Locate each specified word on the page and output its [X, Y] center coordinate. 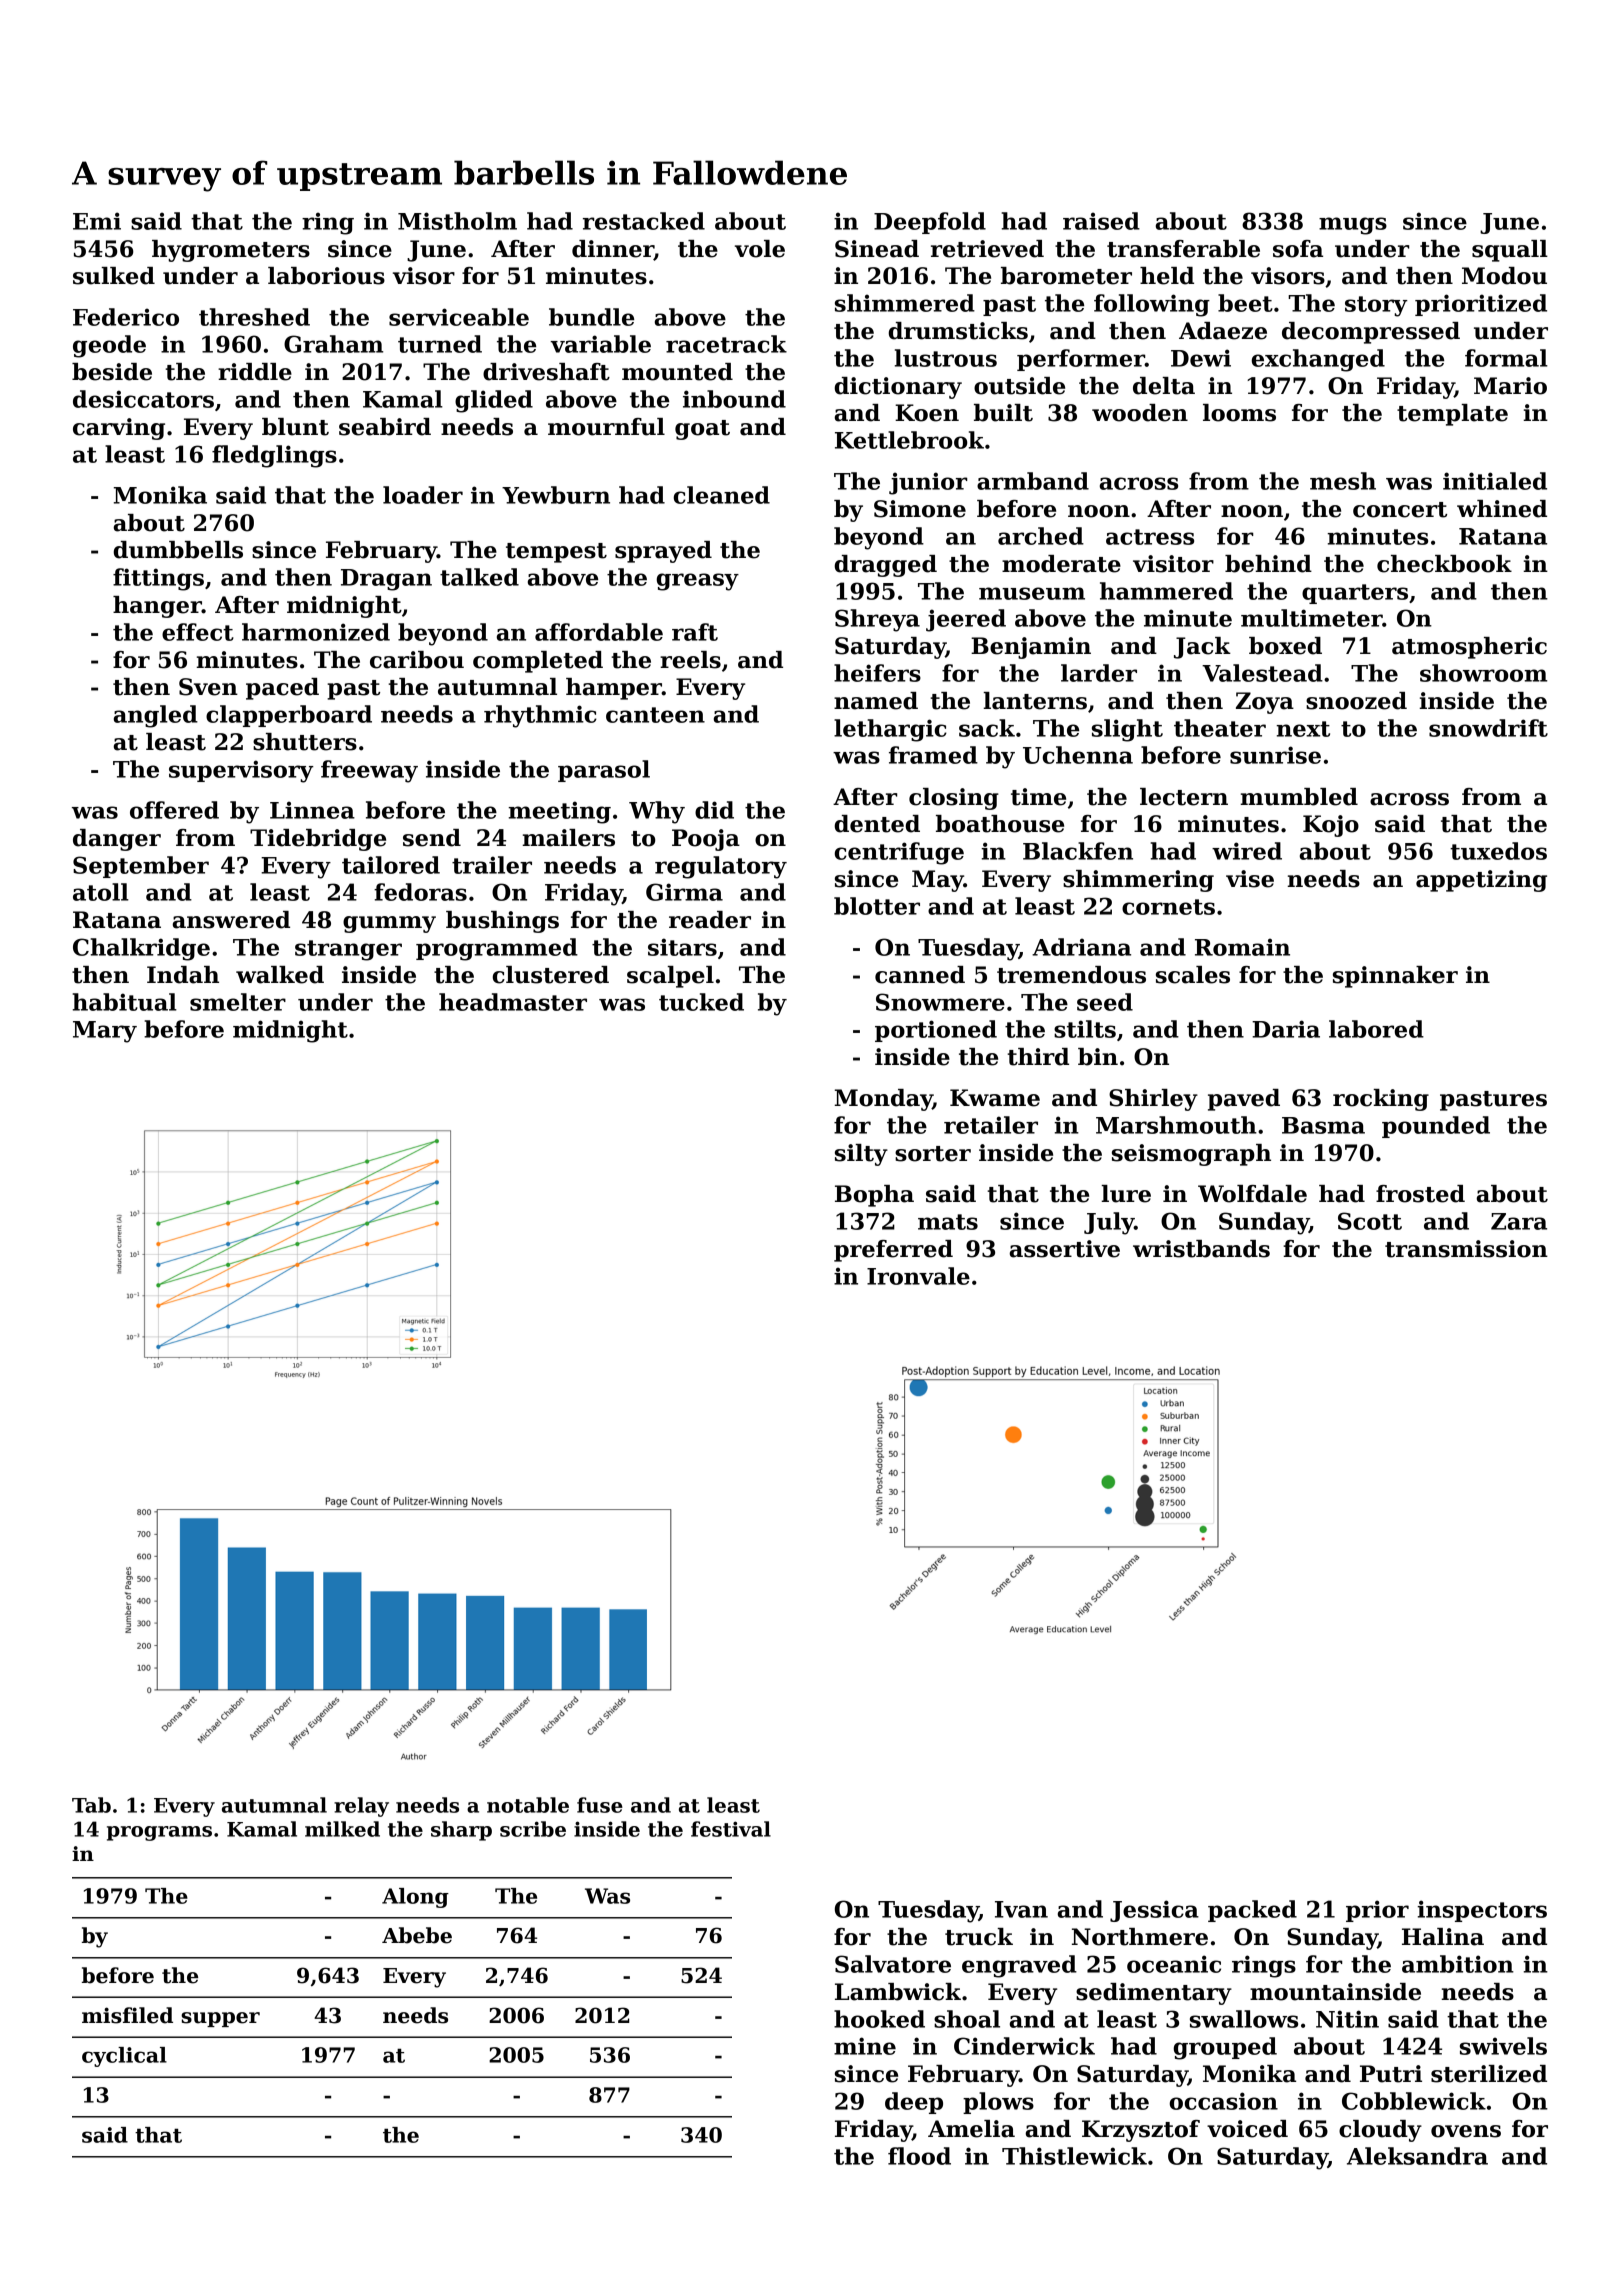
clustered [550, 975]
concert [1400, 510]
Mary [105, 1032]
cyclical [124, 2057]
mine [865, 2046]
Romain [1242, 947]
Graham [333, 344]
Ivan [1021, 1909]
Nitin [1347, 2019]
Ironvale [918, 1276]
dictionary [898, 388]
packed [1252, 1911]
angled [156, 716]
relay [361, 1807]
